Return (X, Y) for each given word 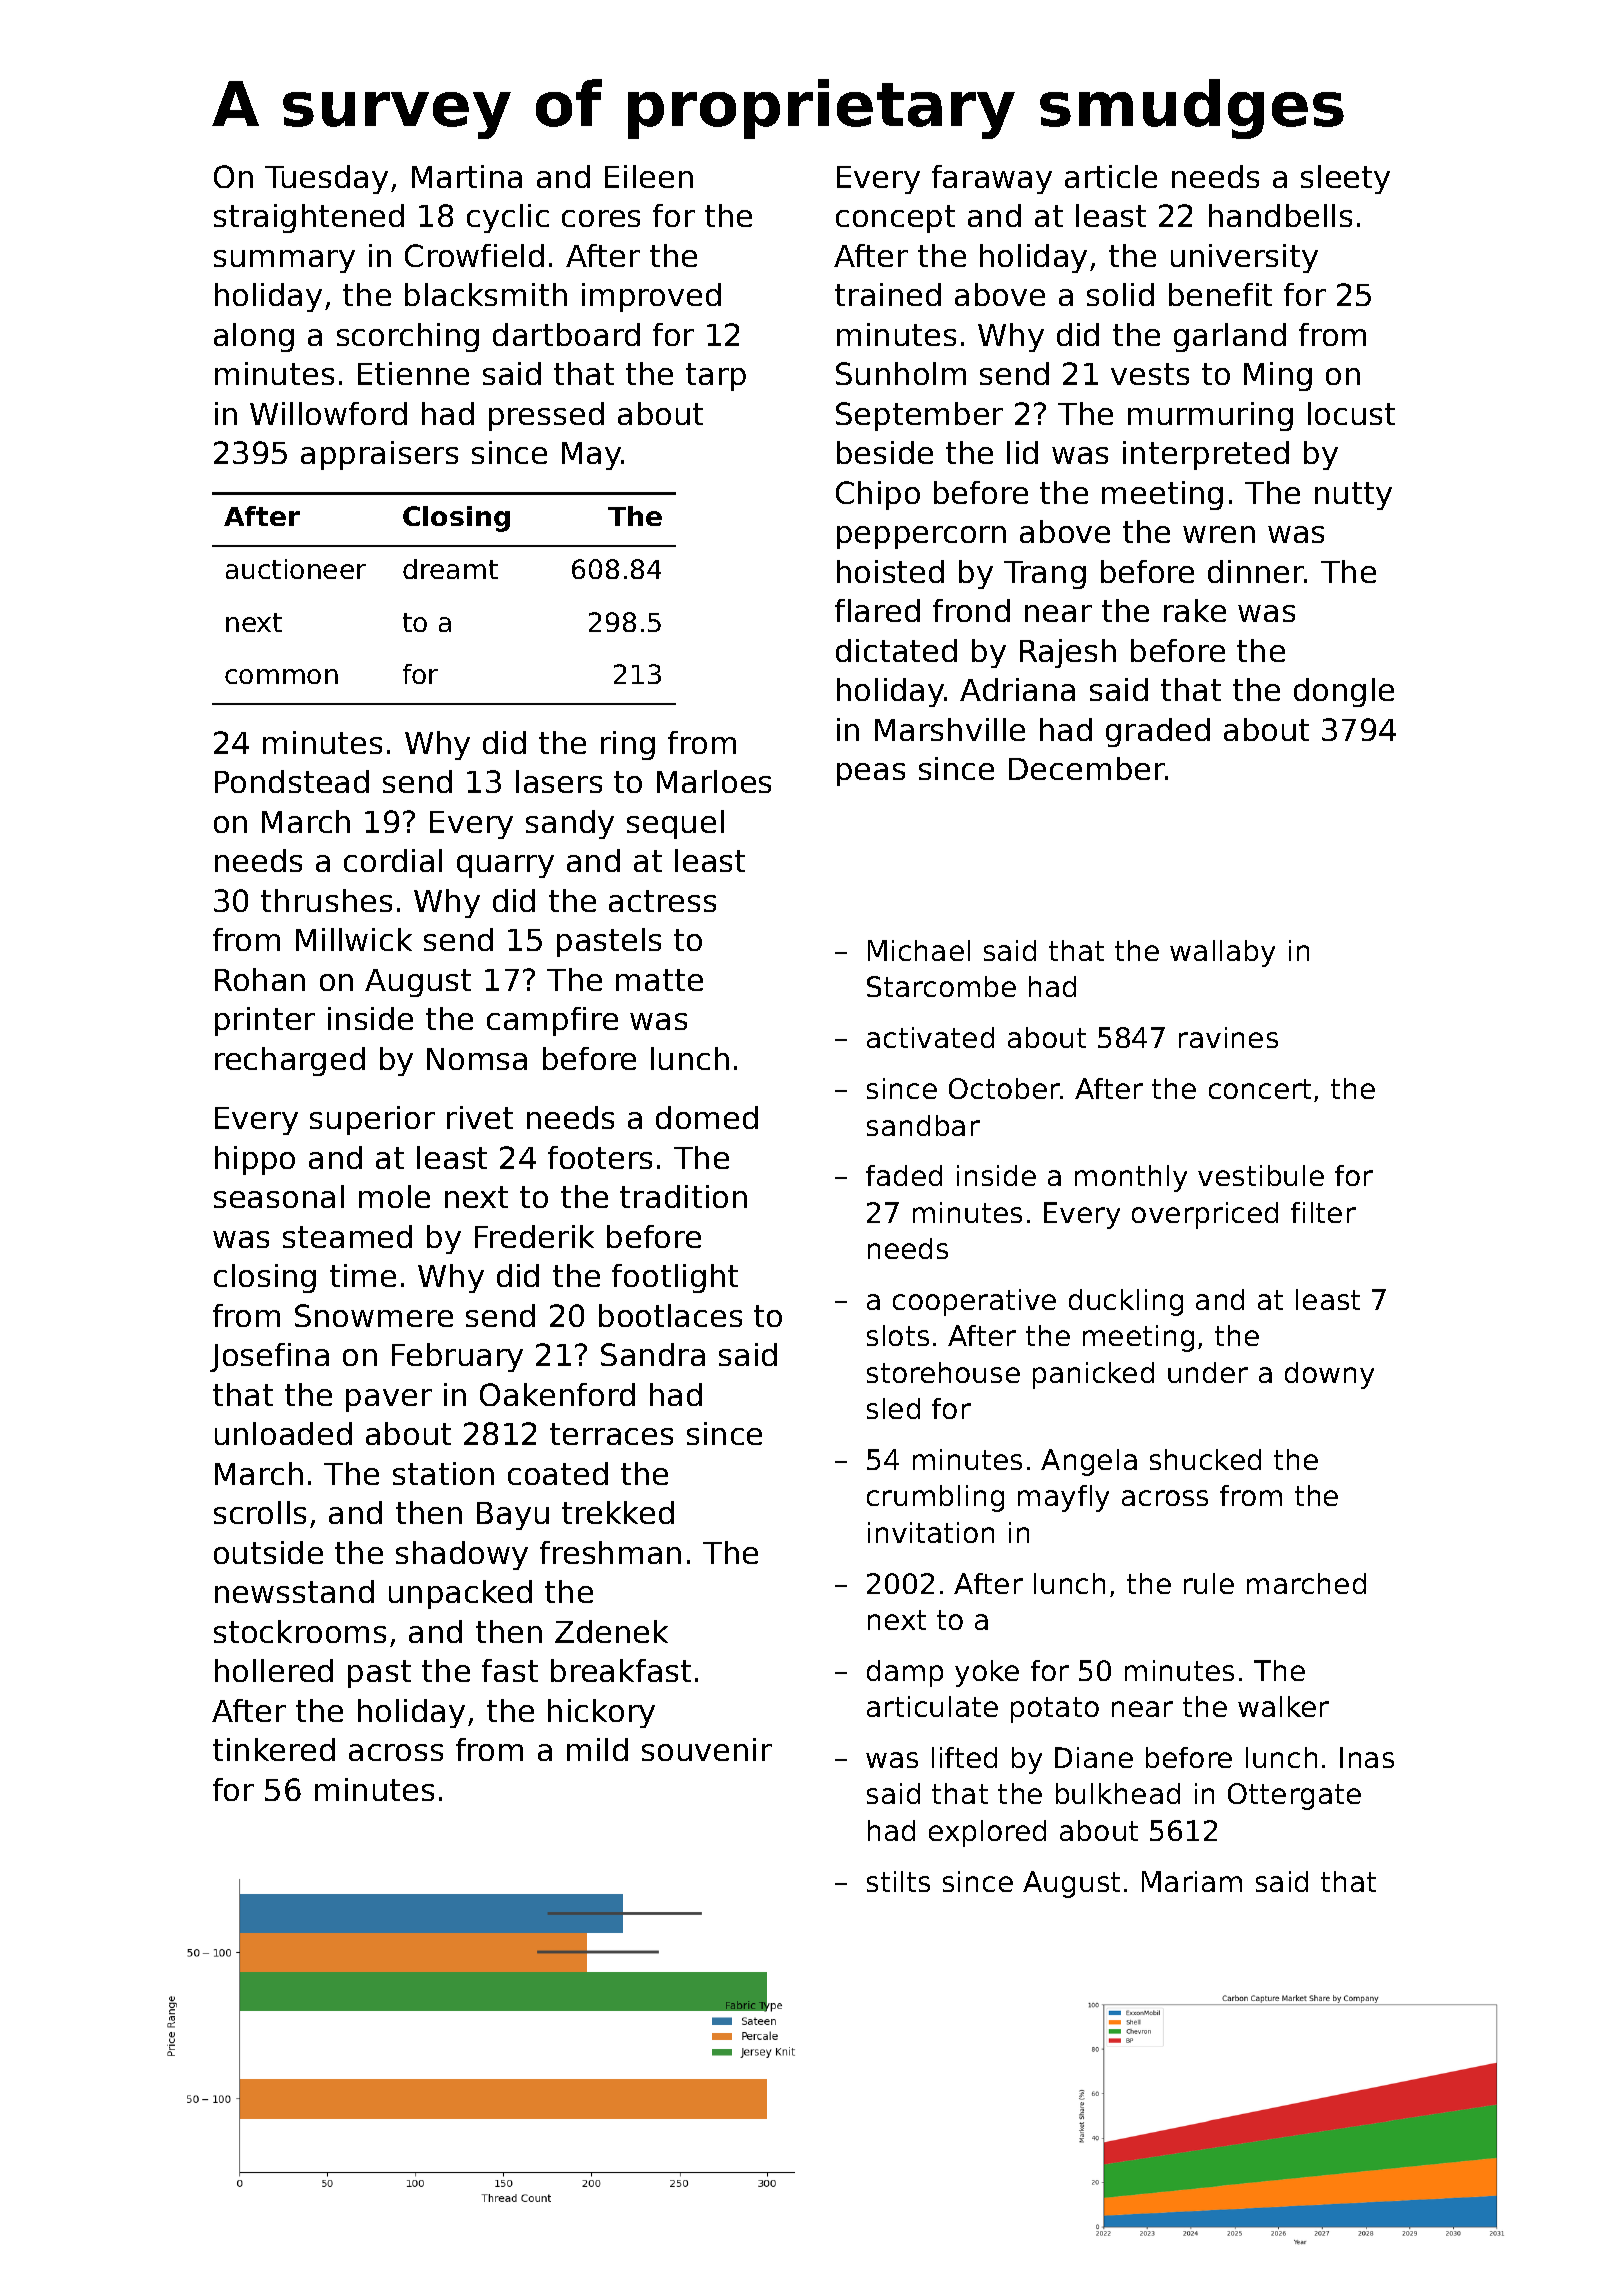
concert (1260, 1089)
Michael (919, 950)
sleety (1345, 179)
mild (597, 1749)
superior (372, 1120)
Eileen (649, 176)
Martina (467, 176)
